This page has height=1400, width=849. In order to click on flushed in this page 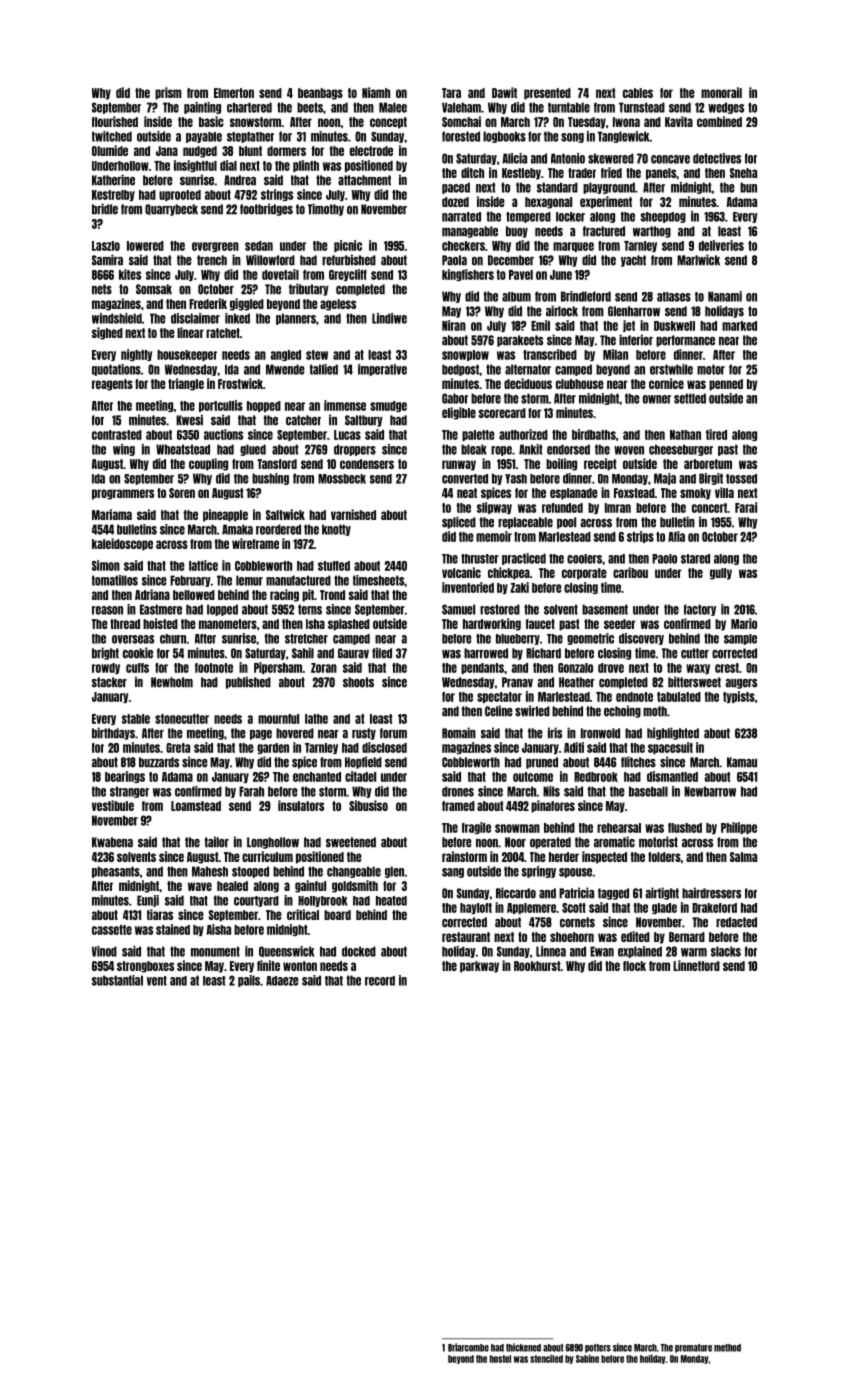, I will do `click(685, 828)`.
